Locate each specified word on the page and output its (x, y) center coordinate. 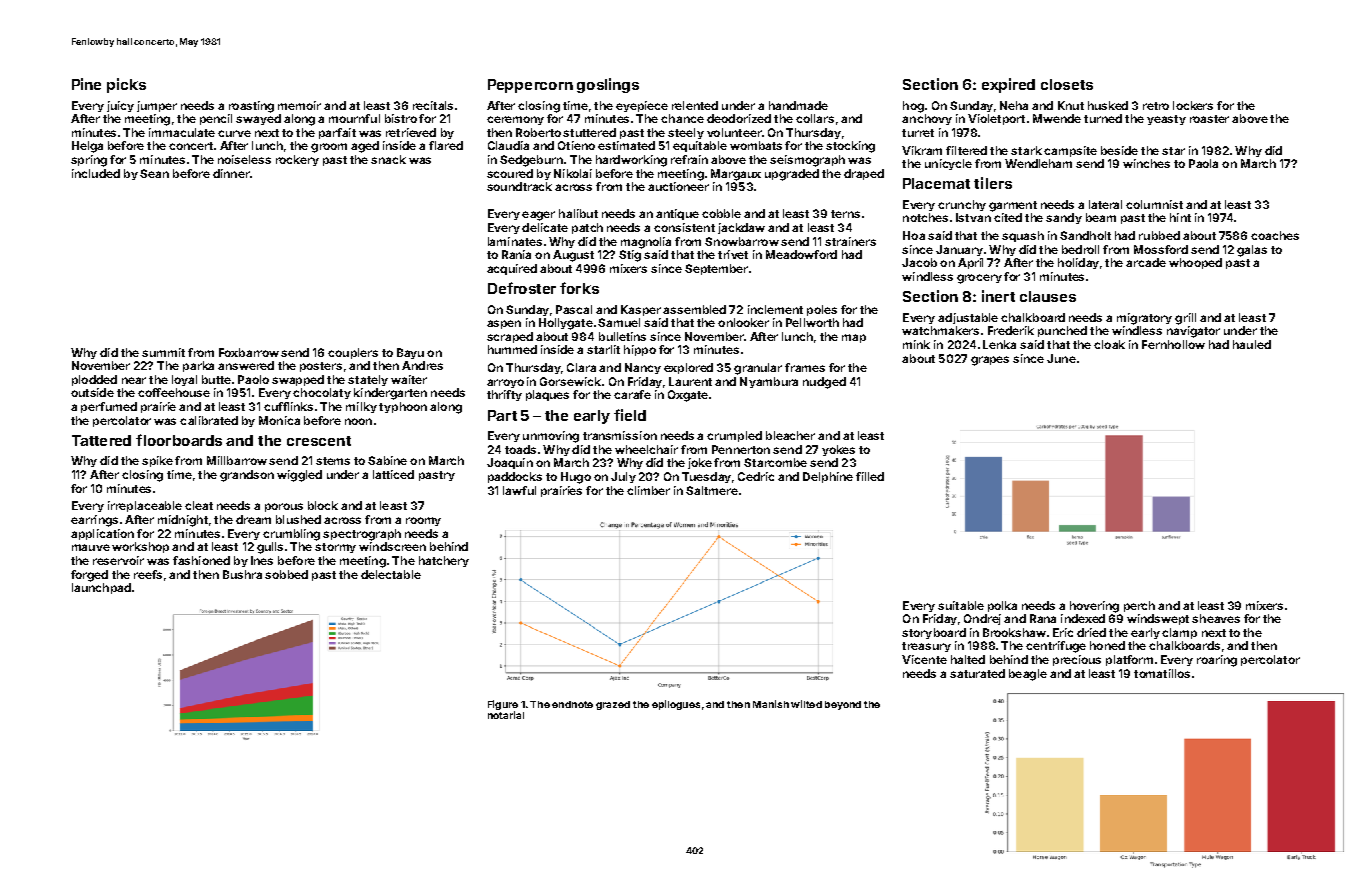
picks (126, 85)
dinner (231, 173)
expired (1008, 85)
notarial (506, 715)
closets (1067, 84)
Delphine (828, 477)
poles (822, 310)
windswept (1158, 619)
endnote (572, 704)
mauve (91, 547)
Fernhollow (1173, 344)
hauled (1252, 344)
